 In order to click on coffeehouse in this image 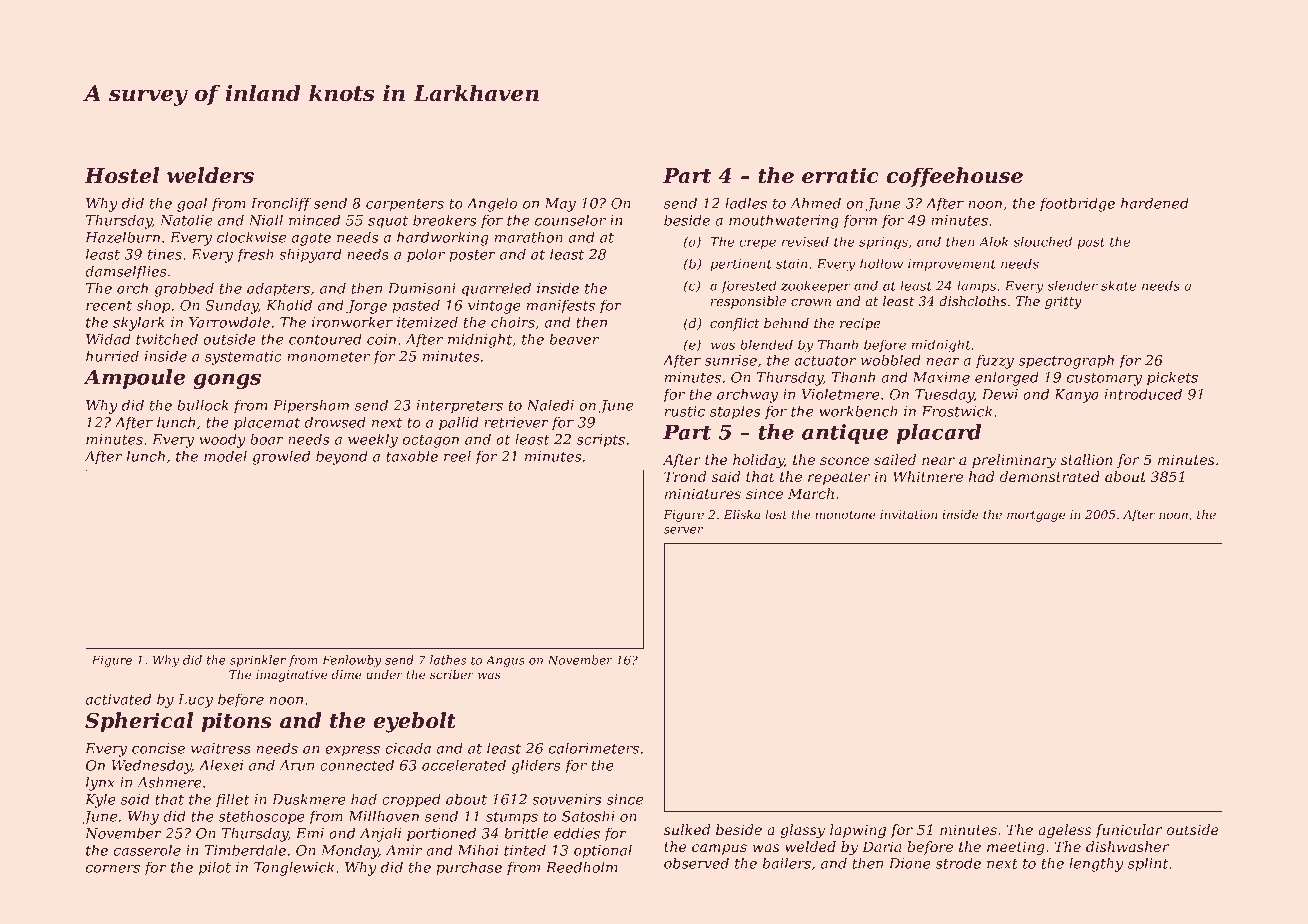, I will do `click(954, 177)`.
